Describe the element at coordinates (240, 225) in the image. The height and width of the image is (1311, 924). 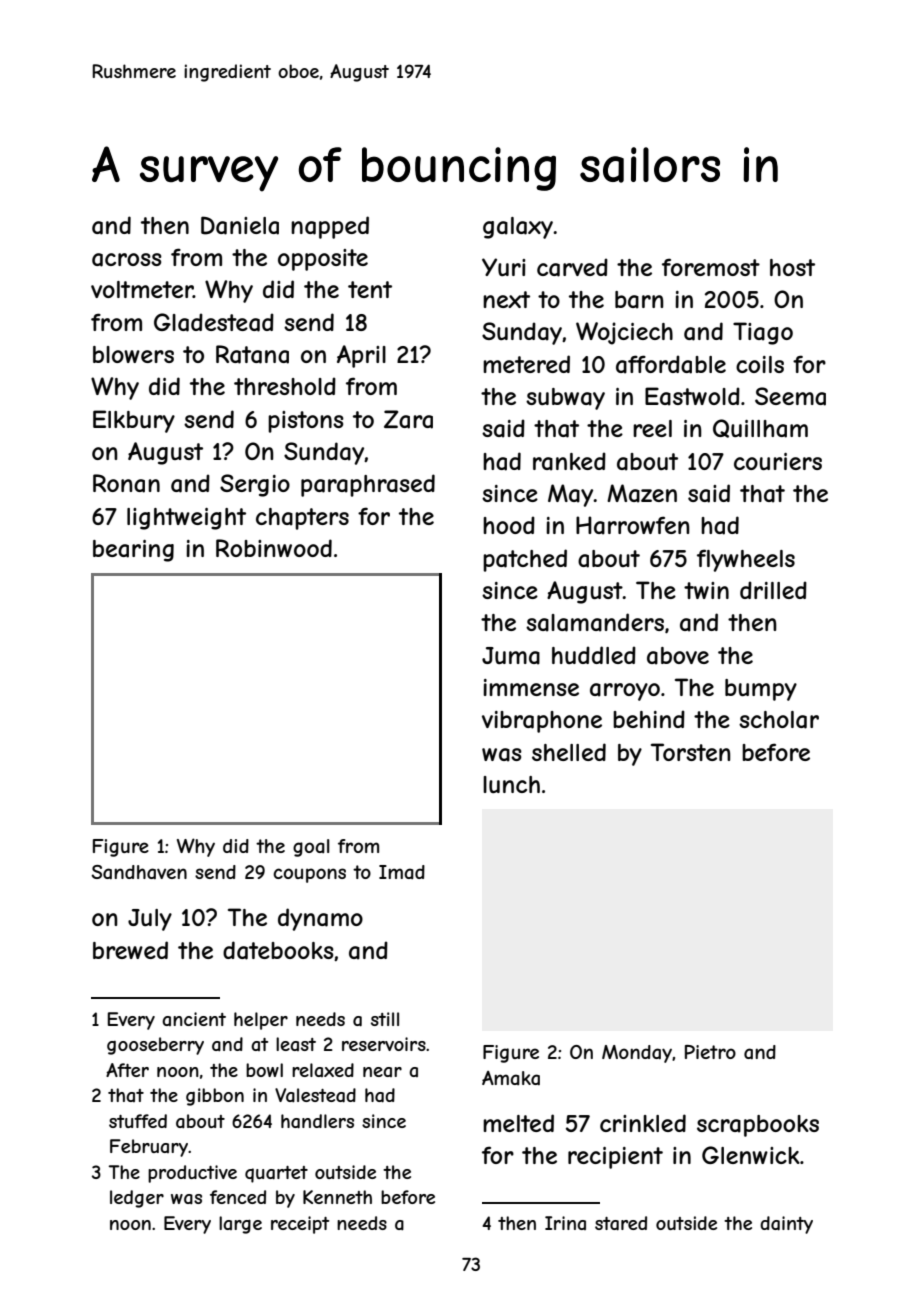
I see `Daniela` at that location.
